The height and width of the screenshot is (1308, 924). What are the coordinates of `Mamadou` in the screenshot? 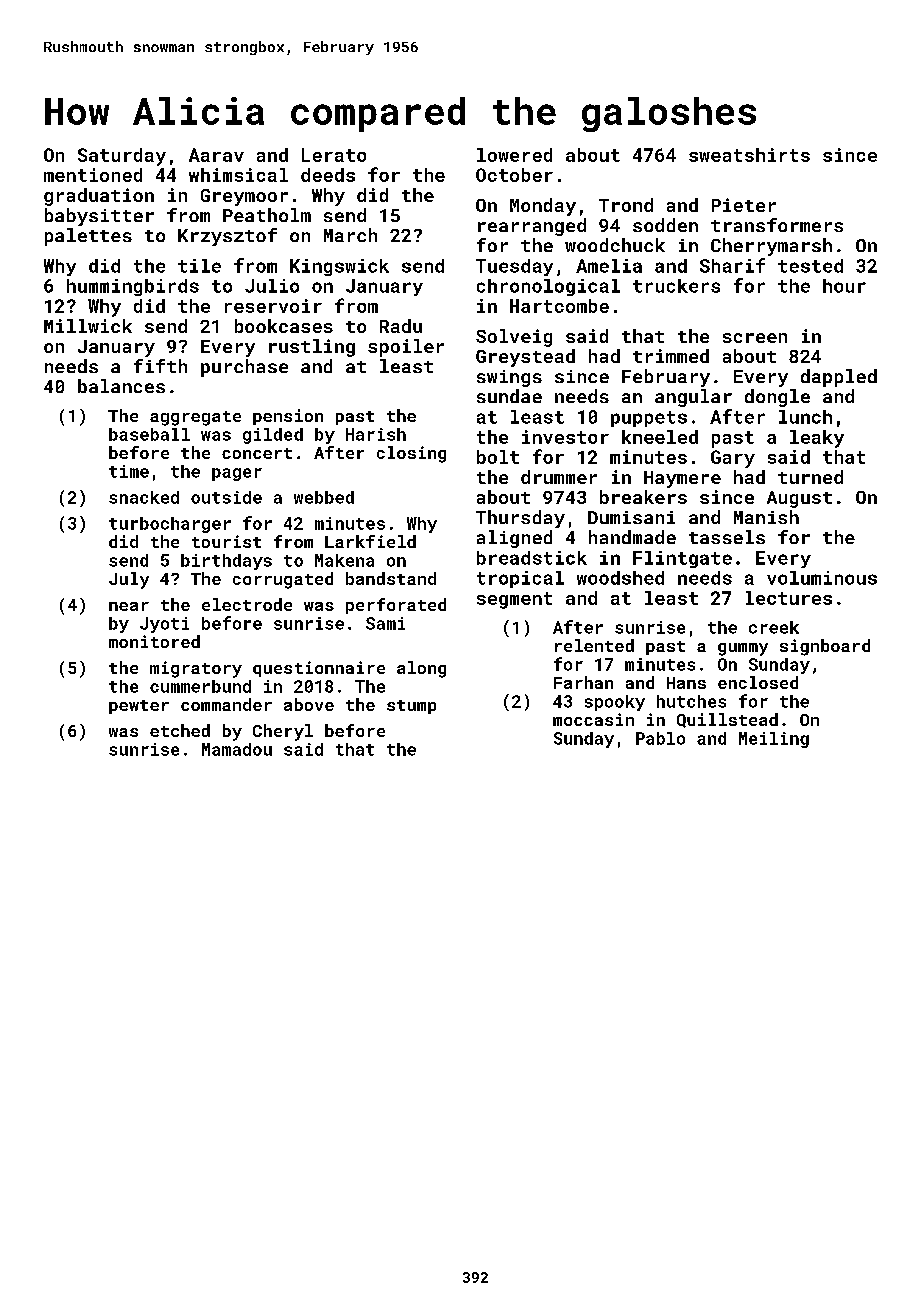 It's located at (237, 749).
